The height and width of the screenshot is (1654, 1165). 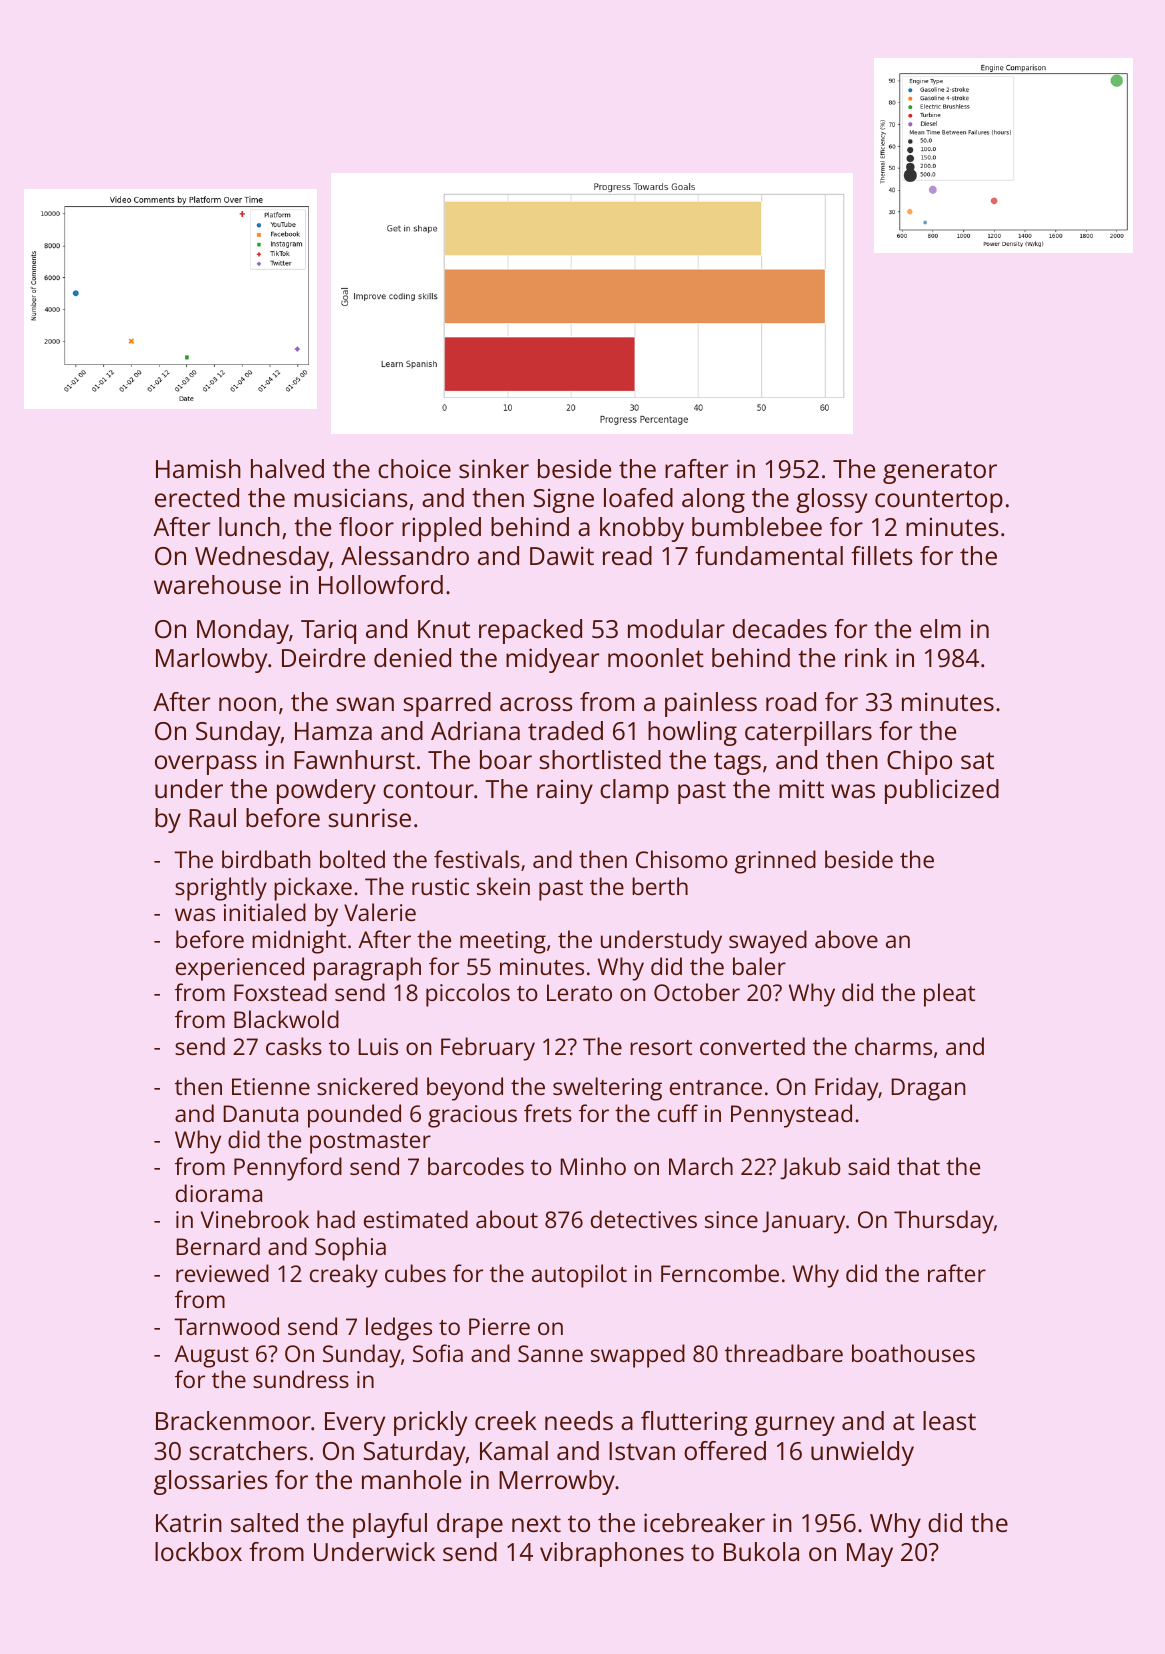 What do you see at coordinates (638, 497) in the screenshot?
I see `loafed` at bounding box center [638, 497].
